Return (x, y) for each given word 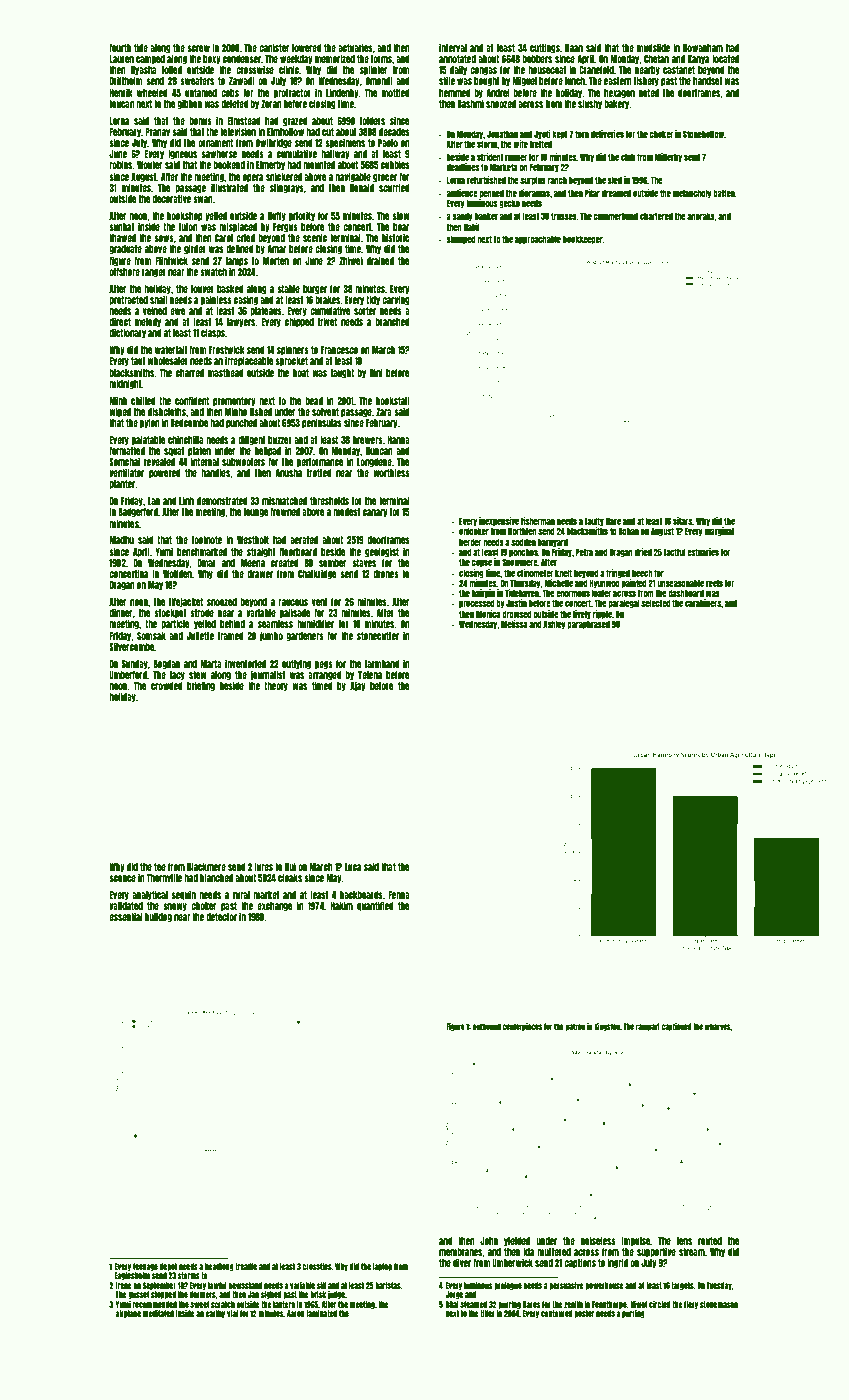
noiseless (598, 1240)
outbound (486, 1026)
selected (656, 603)
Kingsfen (607, 1027)
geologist (382, 552)
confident (192, 400)
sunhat (122, 227)
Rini (376, 372)
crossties (317, 1266)
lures (263, 867)
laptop (382, 1267)
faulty (594, 521)
